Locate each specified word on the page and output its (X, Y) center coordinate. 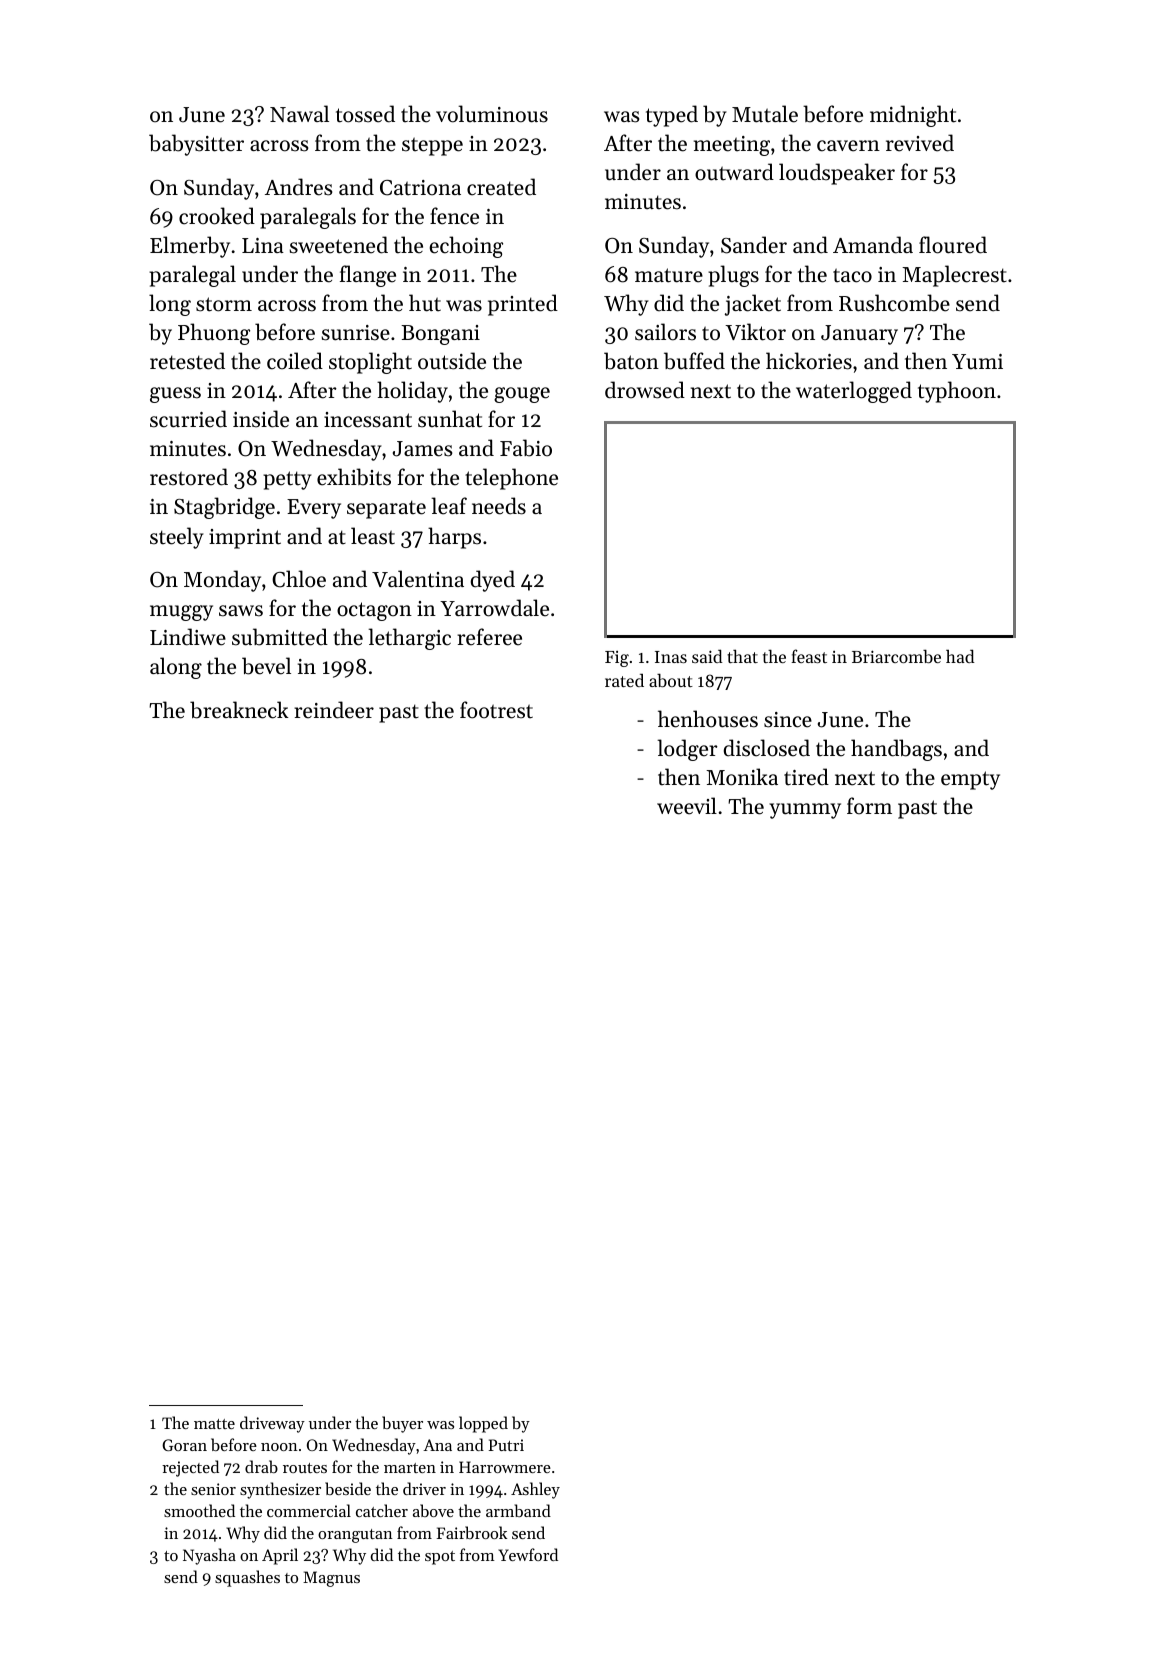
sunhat (450, 419)
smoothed (199, 1510)
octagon (374, 611)
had (960, 656)
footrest (496, 710)
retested (187, 361)
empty (970, 780)
